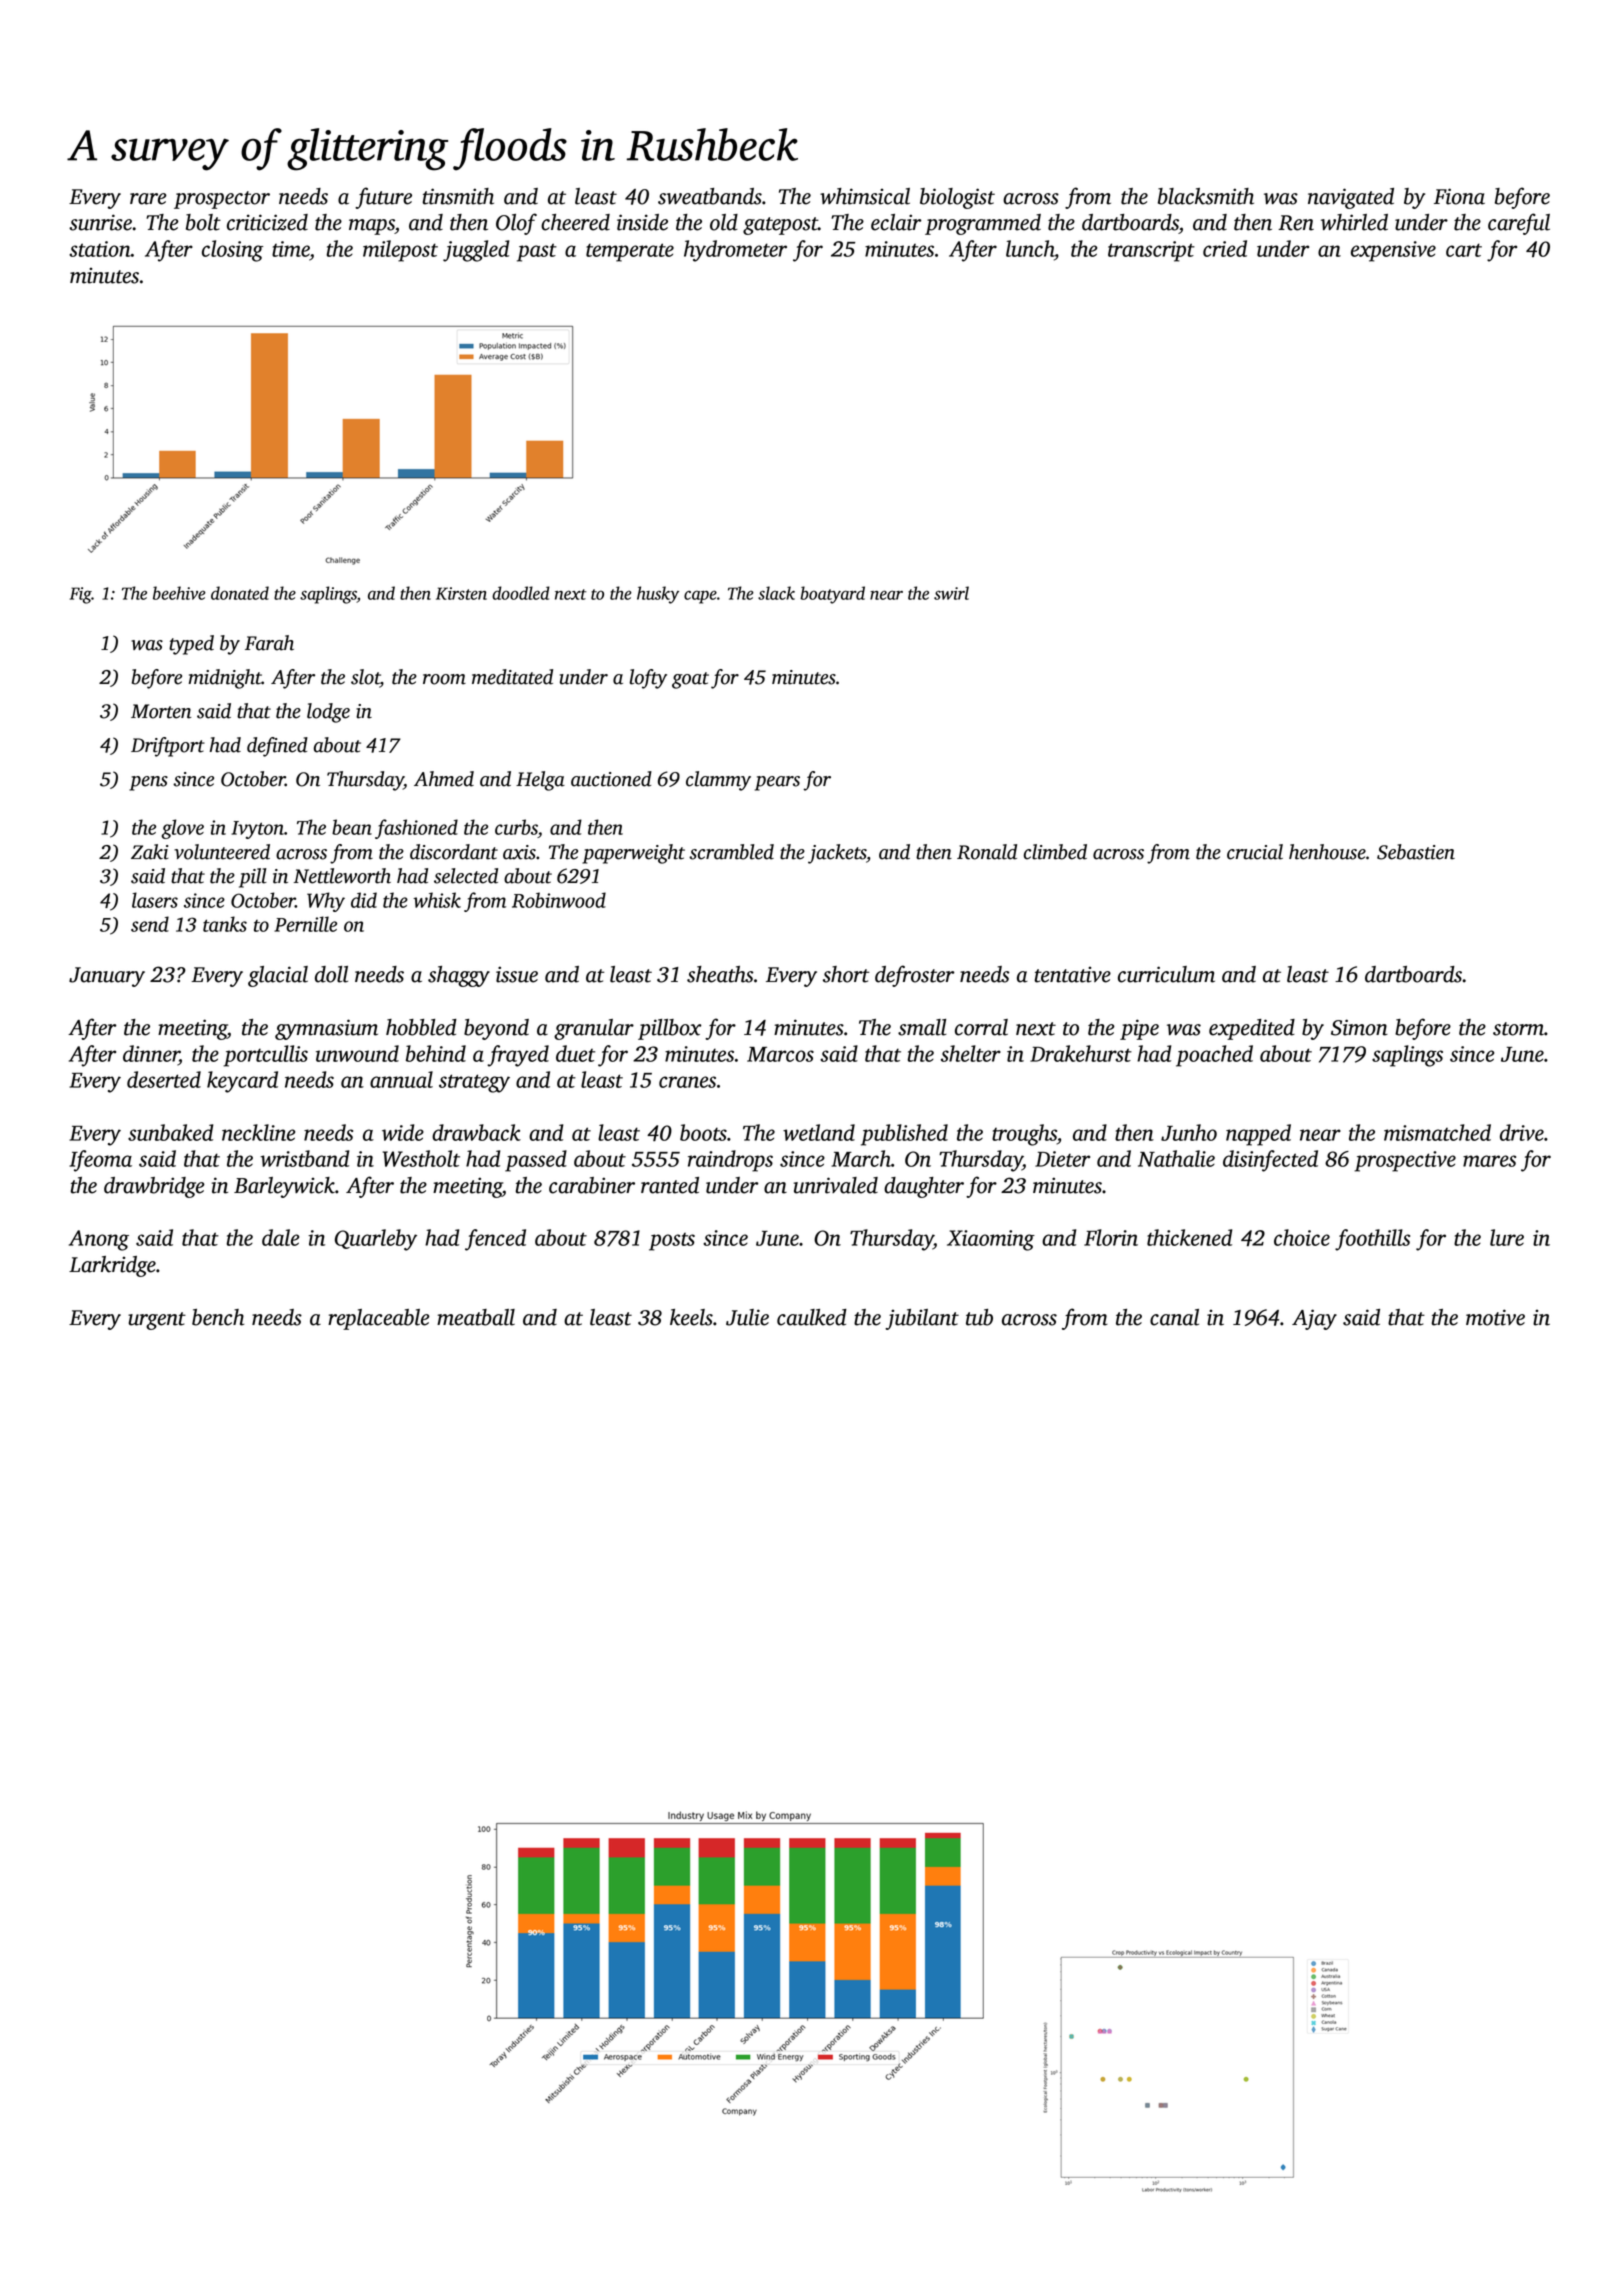 The width and height of the screenshot is (1620, 2292). Describe the element at coordinates (99, 1240) in the screenshot. I see `Anong` at that location.
